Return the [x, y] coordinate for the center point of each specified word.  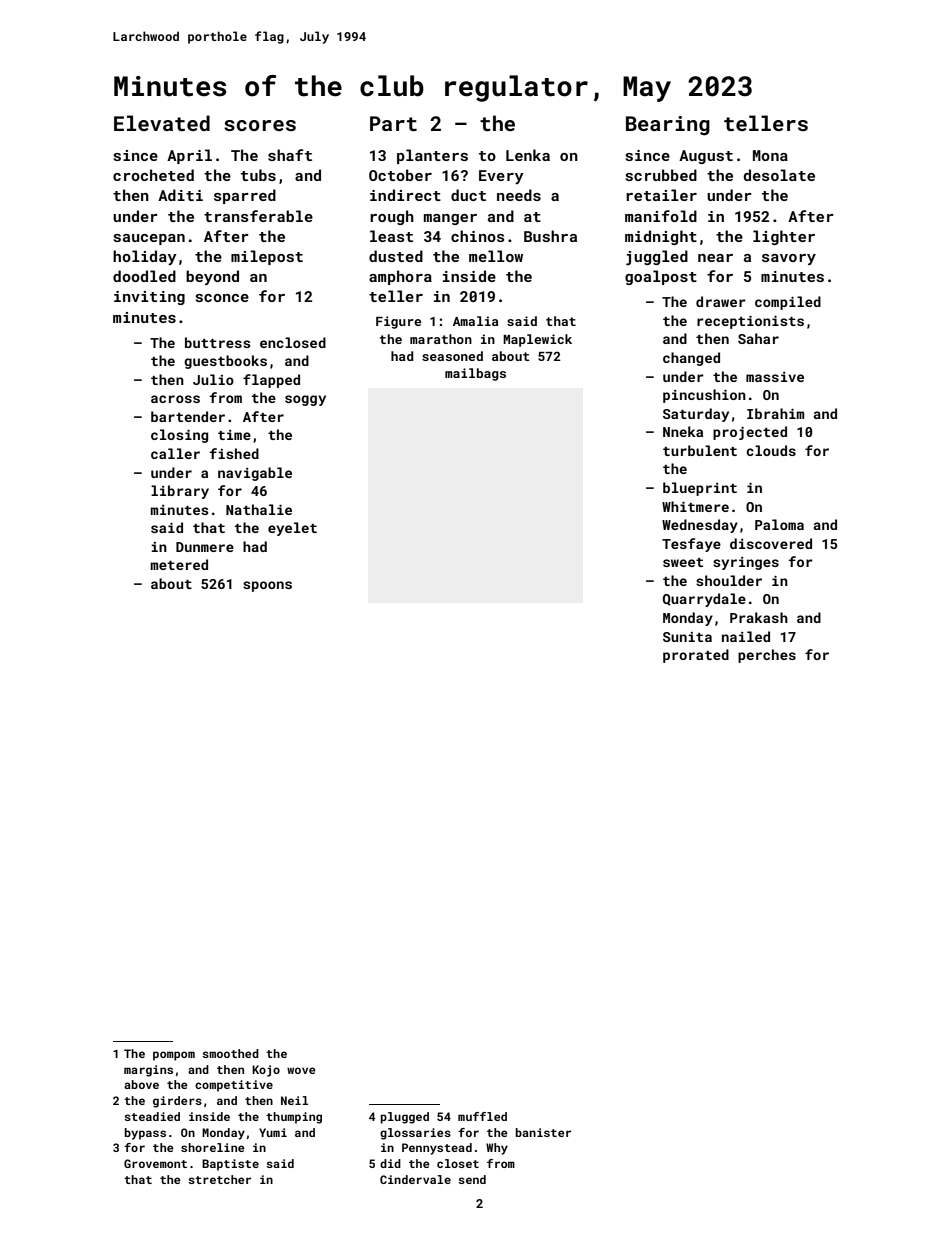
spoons [267, 586]
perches [767, 656]
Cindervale [415, 1179]
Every [501, 177]
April [189, 156]
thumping [294, 1118]
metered [179, 564]
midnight [661, 237]
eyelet [292, 529]
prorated [696, 656]
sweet [683, 562]
